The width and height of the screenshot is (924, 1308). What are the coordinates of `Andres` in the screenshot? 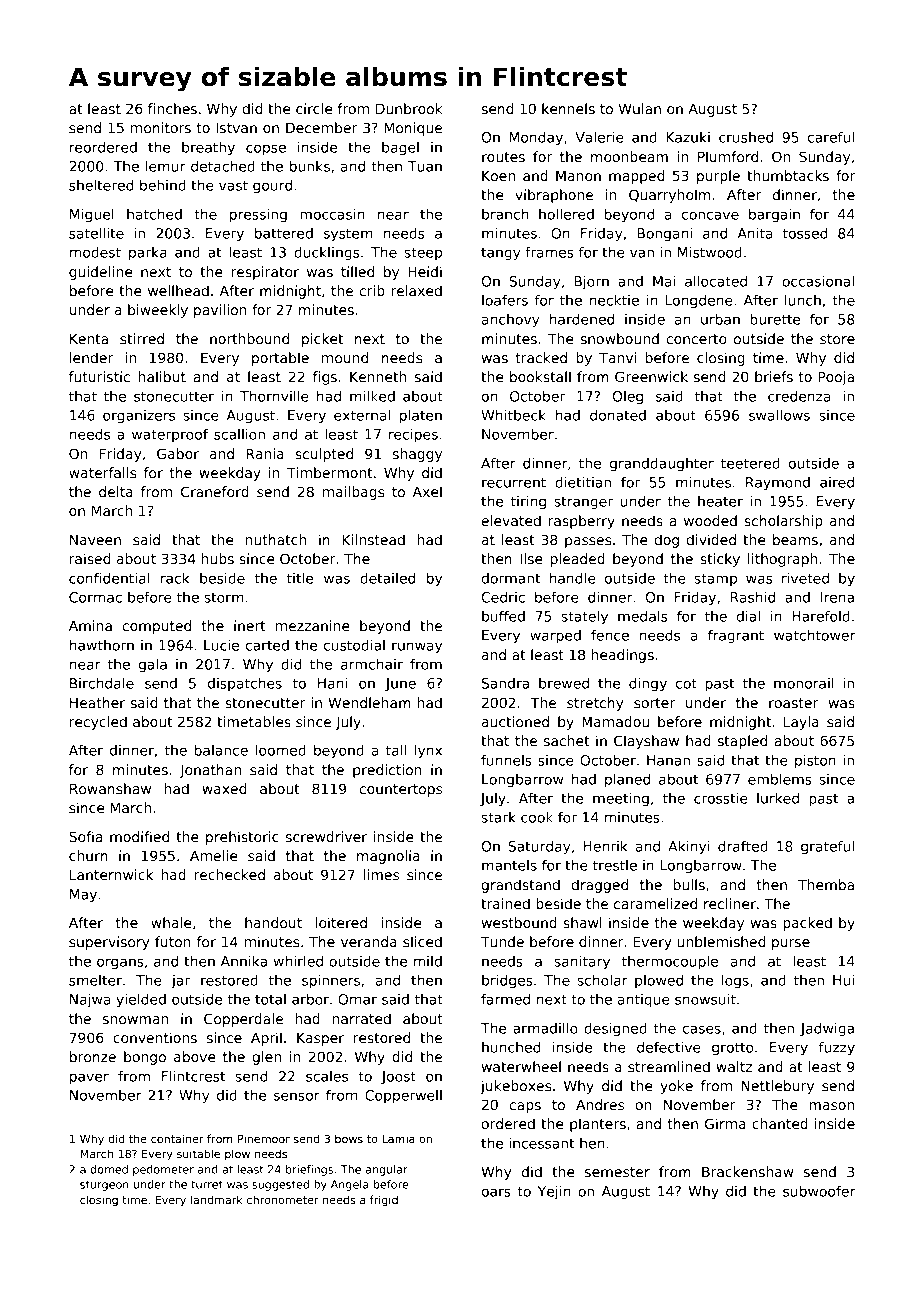 It's located at (600, 1104).
